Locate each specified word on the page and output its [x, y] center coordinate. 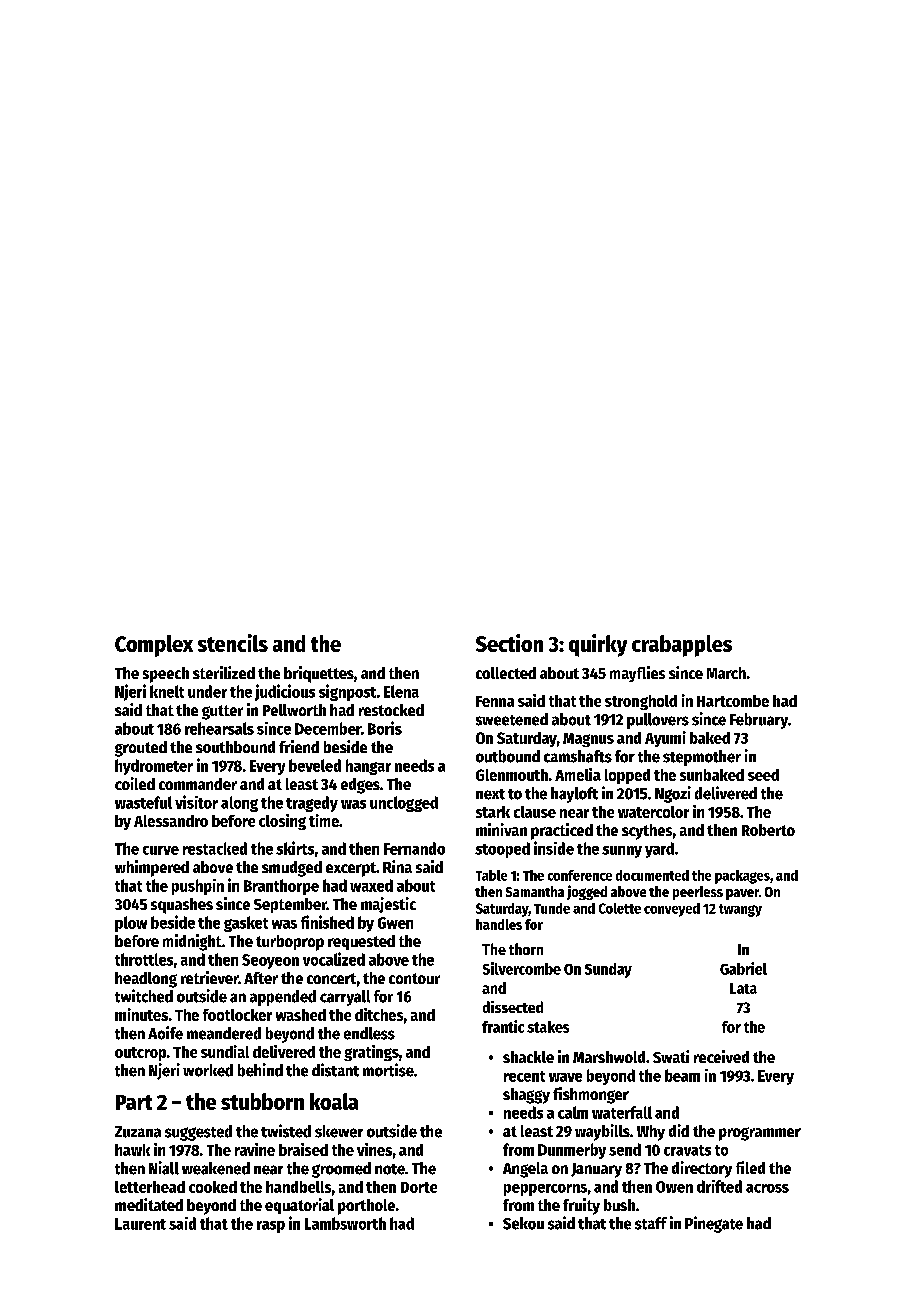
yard [659, 850]
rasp [271, 1227]
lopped [627, 776]
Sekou [523, 1223]
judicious [285, 692]
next [490, 794]
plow [131, 924]
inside [554, 848]
